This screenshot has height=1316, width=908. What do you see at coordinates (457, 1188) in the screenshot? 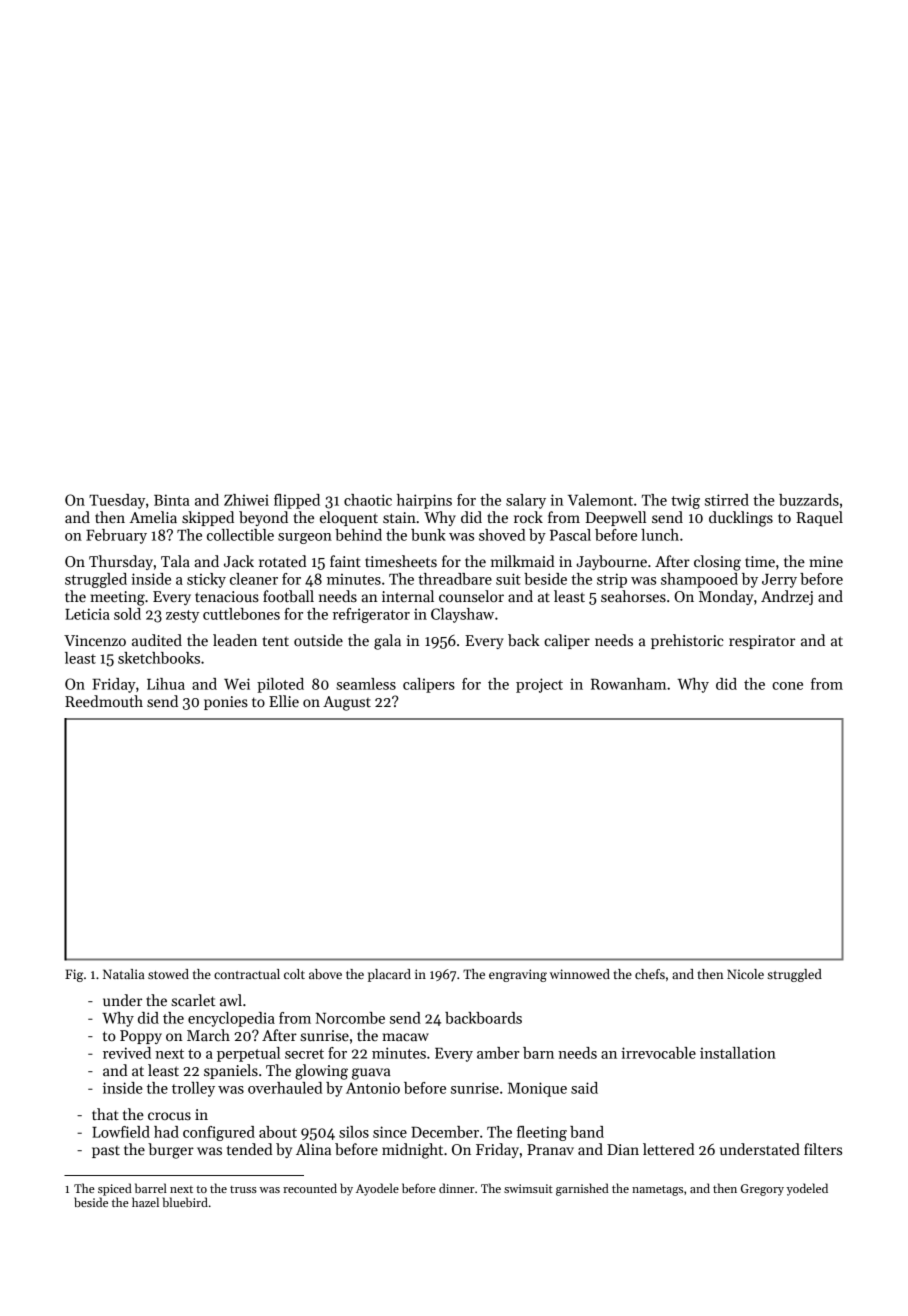
I see `dinner` at bounding box center [457, 1188].
